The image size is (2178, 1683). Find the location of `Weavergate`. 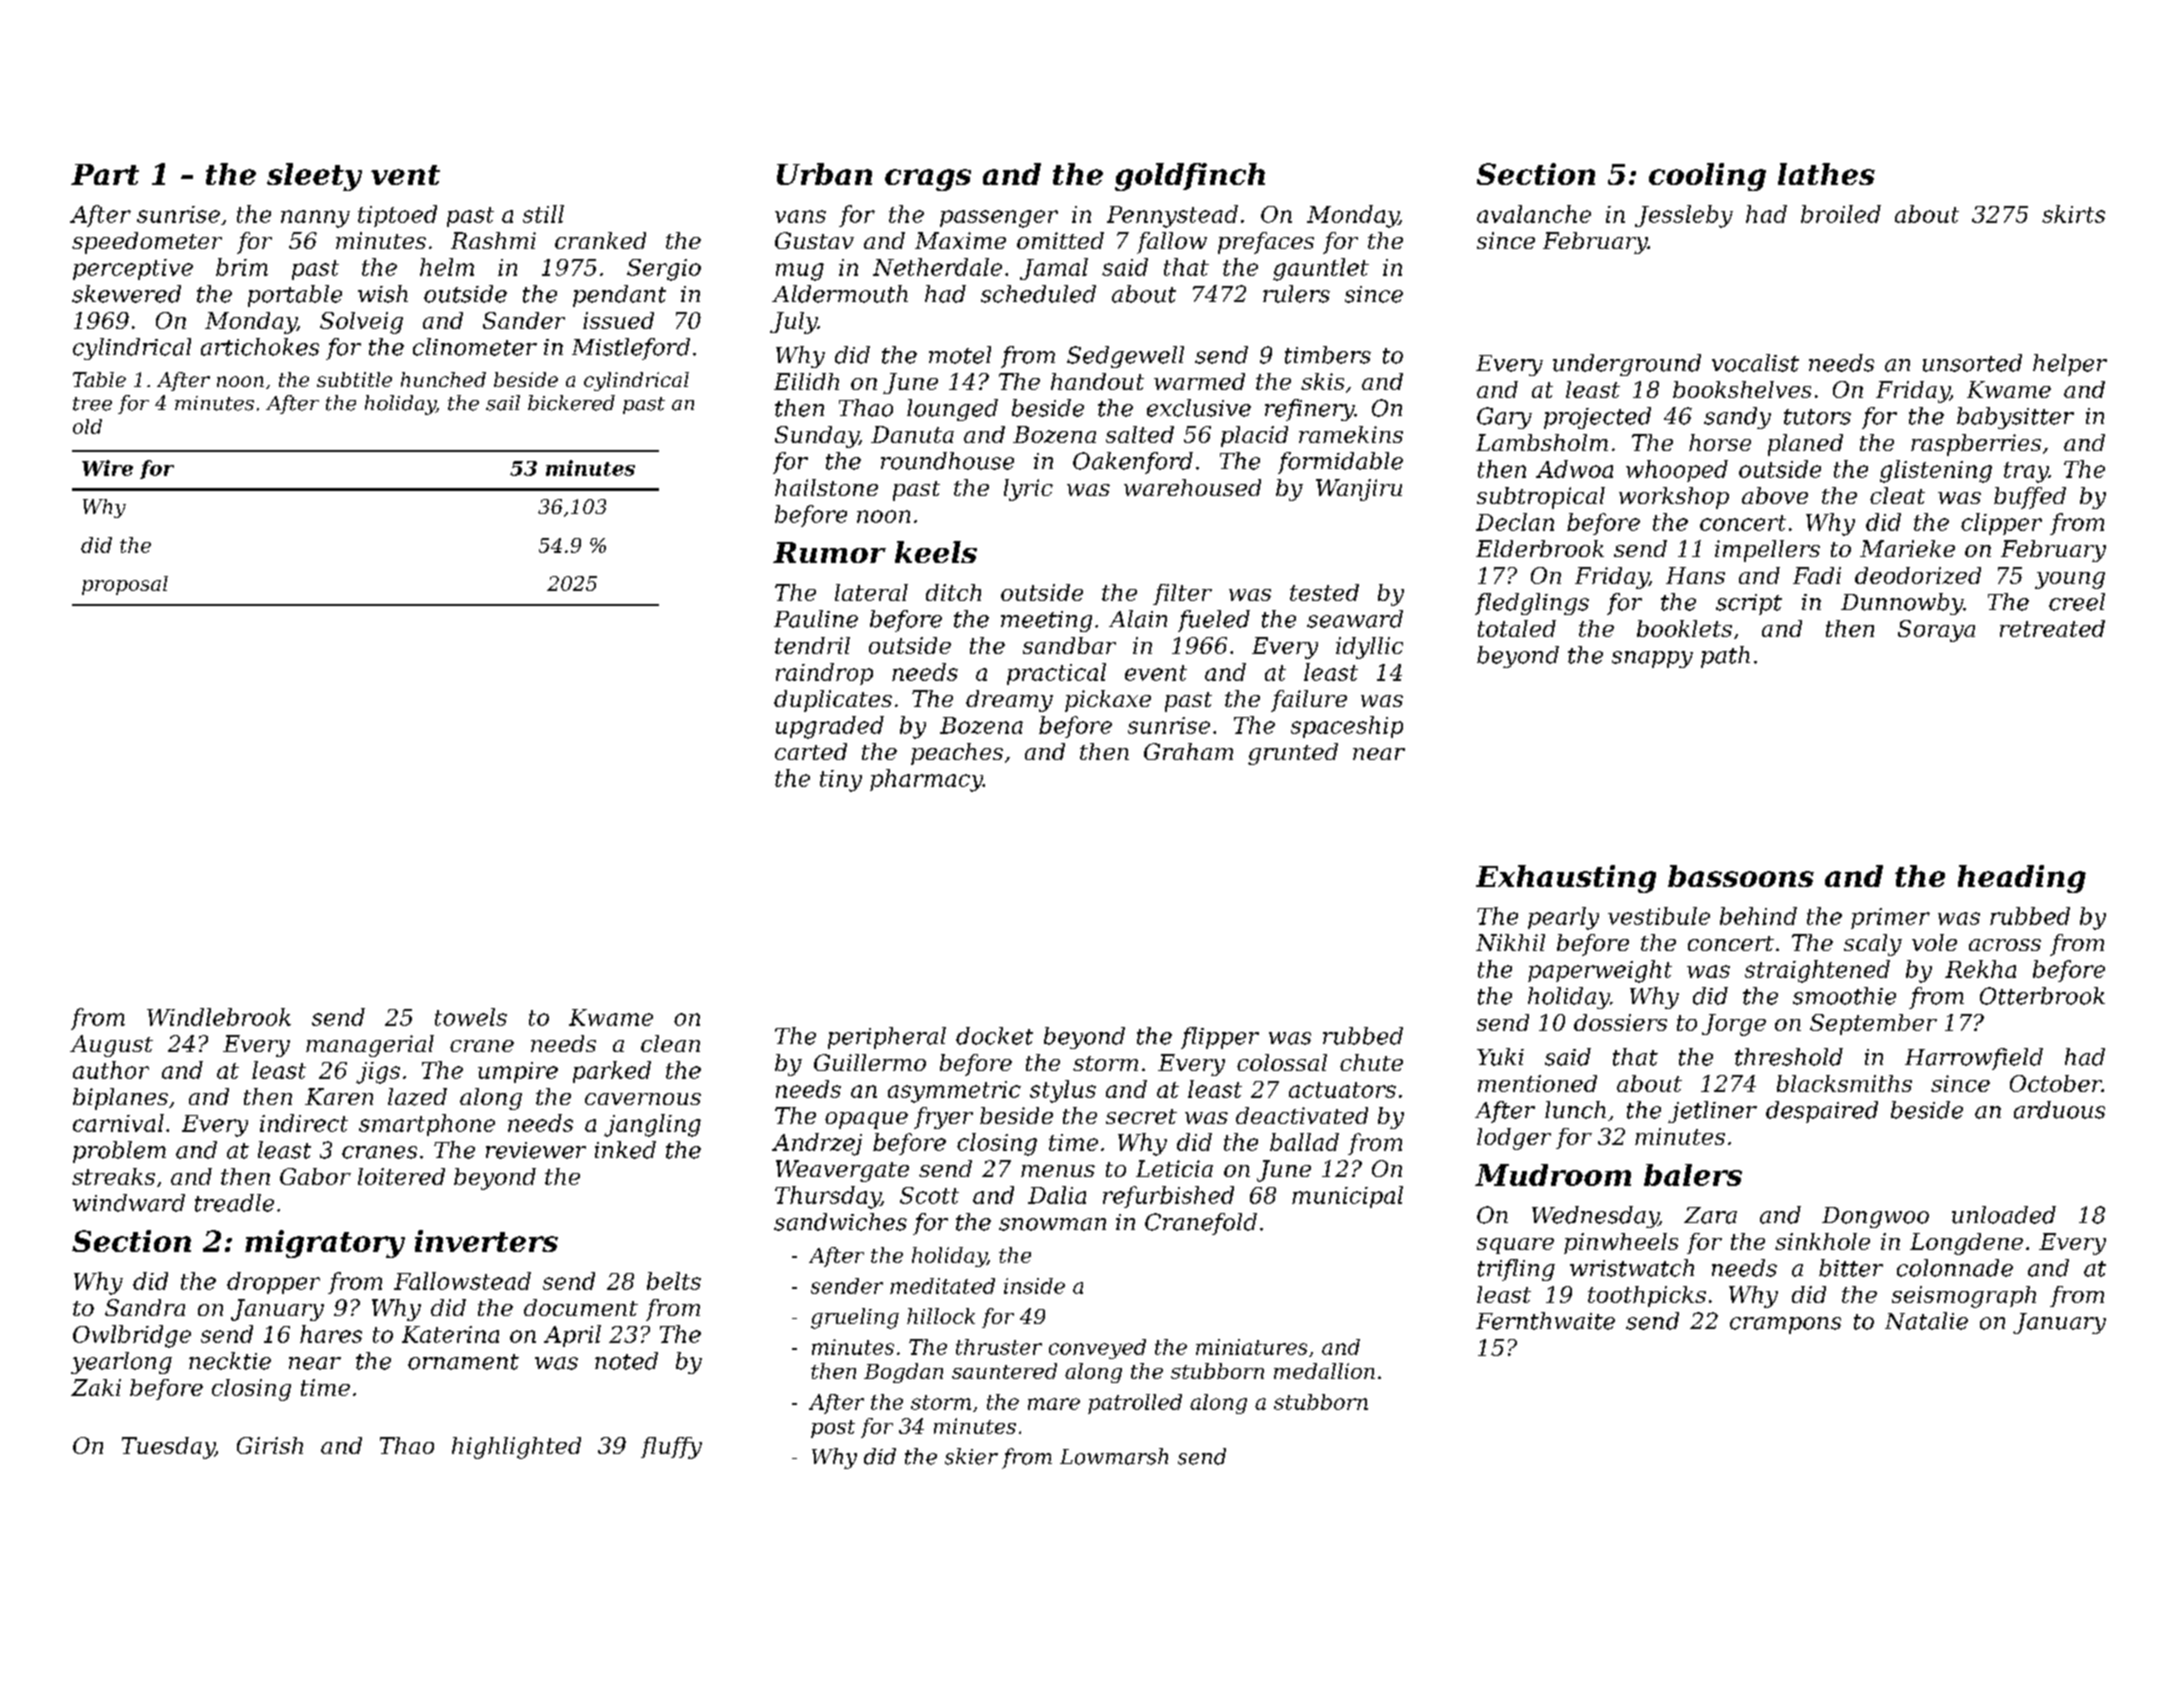

Weavergate is located at coordinates (842, 1171).
